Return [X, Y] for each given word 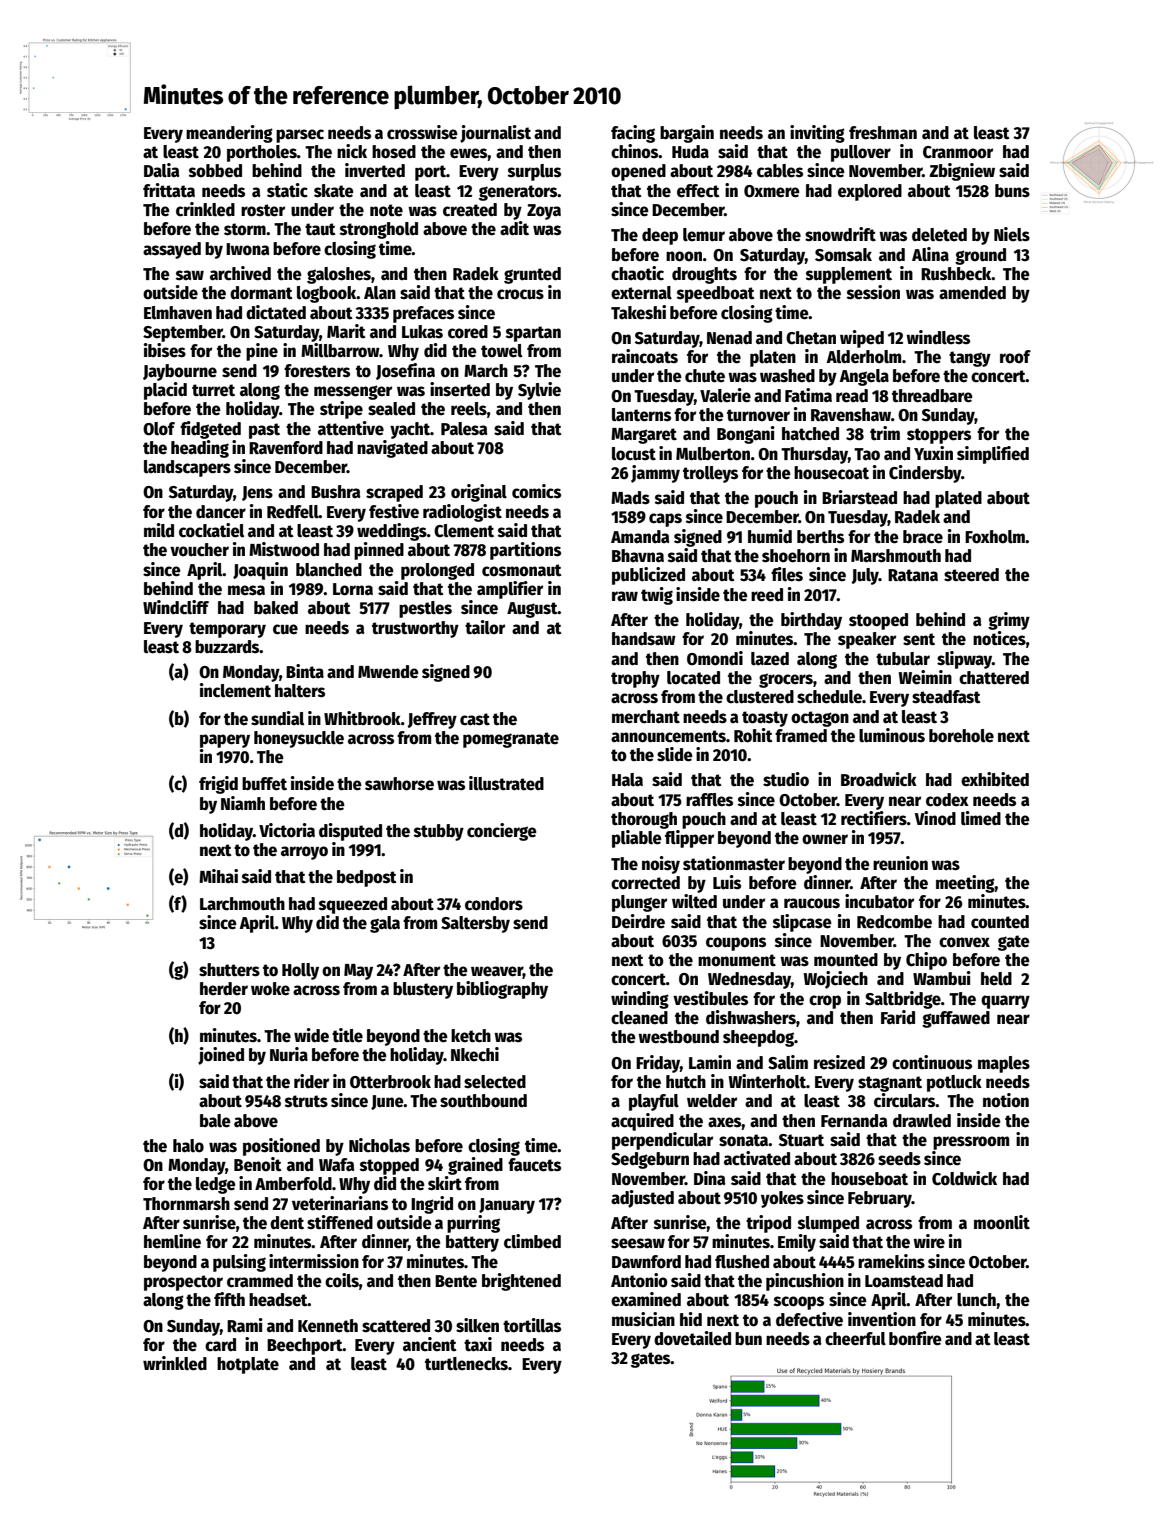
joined [221, 1056]
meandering [229, 134]
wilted [694, 901]
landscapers [187, 468]
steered [971, 575]
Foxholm [995, 537]
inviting [817, 134]
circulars [904, 1100]
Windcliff [176, 607]
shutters [229, 970]
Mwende [388, 672]
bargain [687, 134]
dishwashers [751, 1017]
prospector [183, 1283]
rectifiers [874, 818]
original [479, 493]
